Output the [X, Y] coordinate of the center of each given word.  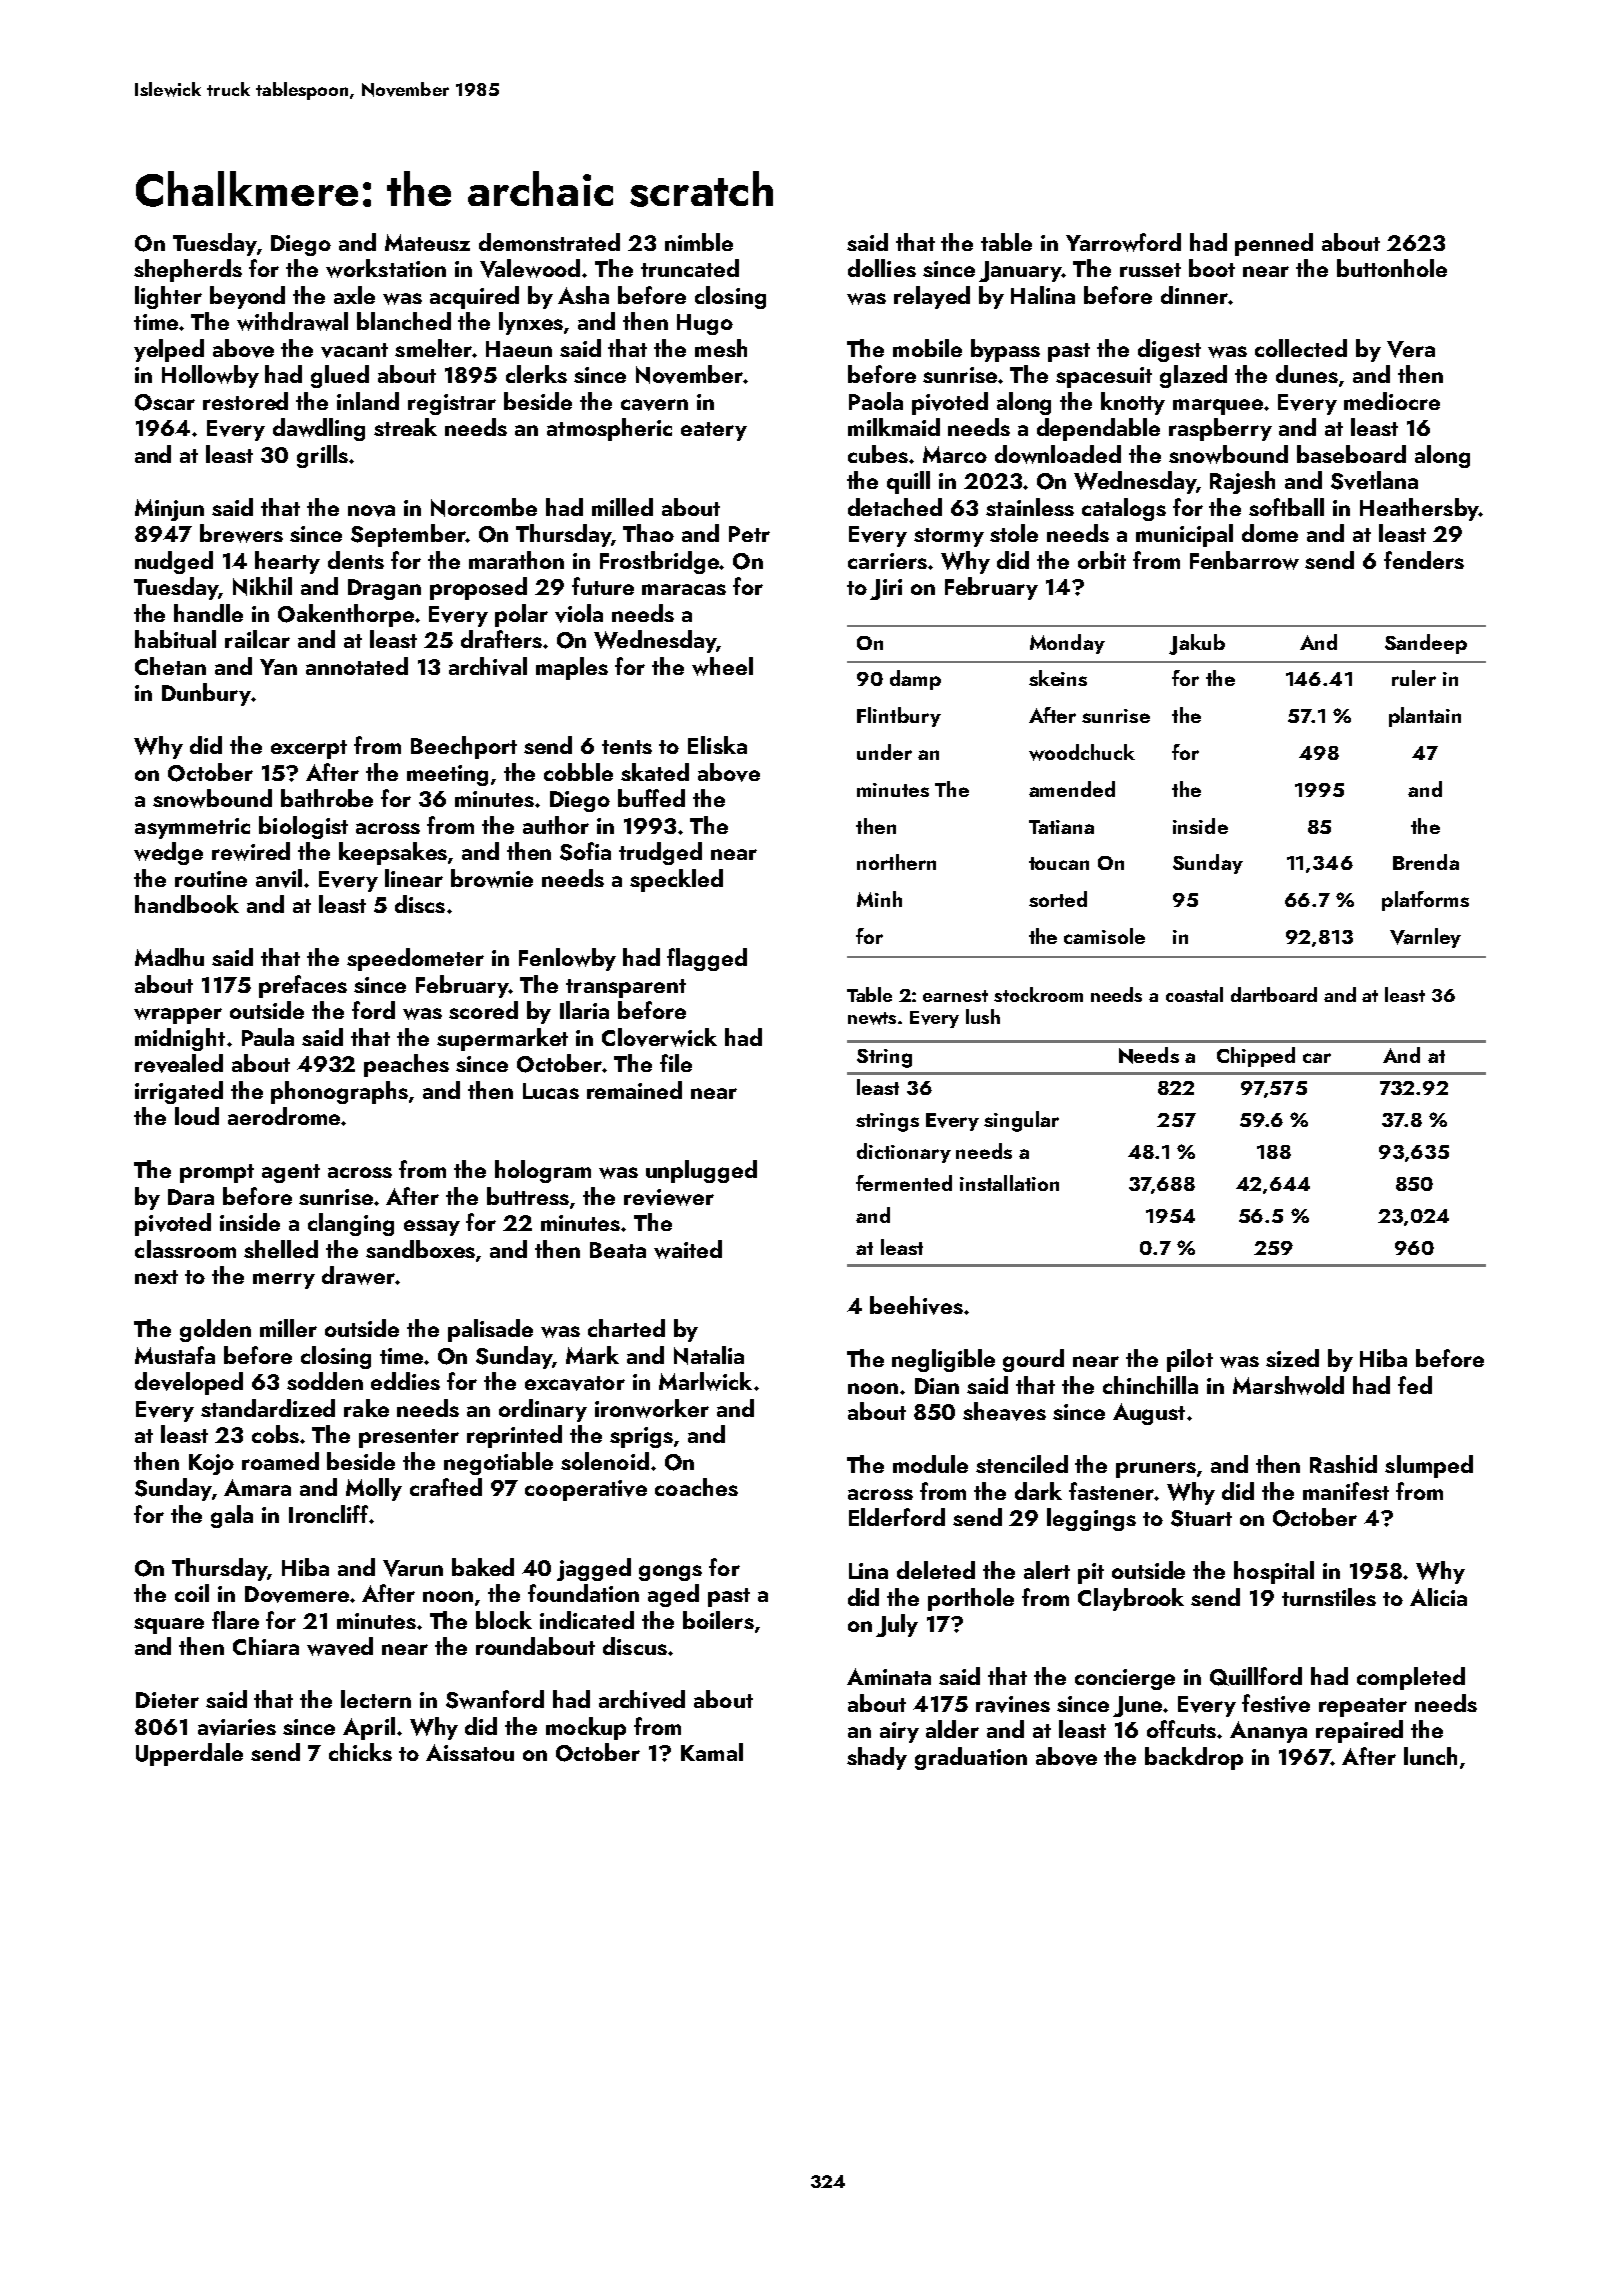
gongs [670, 1573]
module [930, 1464]
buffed [651, 798]
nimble [699, 242]
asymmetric [192, 828]
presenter [409, 1438]
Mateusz [427, 242]
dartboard [1274, 994]
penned [1274, 244]
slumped [1429, 1466]
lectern [376, 1699]
